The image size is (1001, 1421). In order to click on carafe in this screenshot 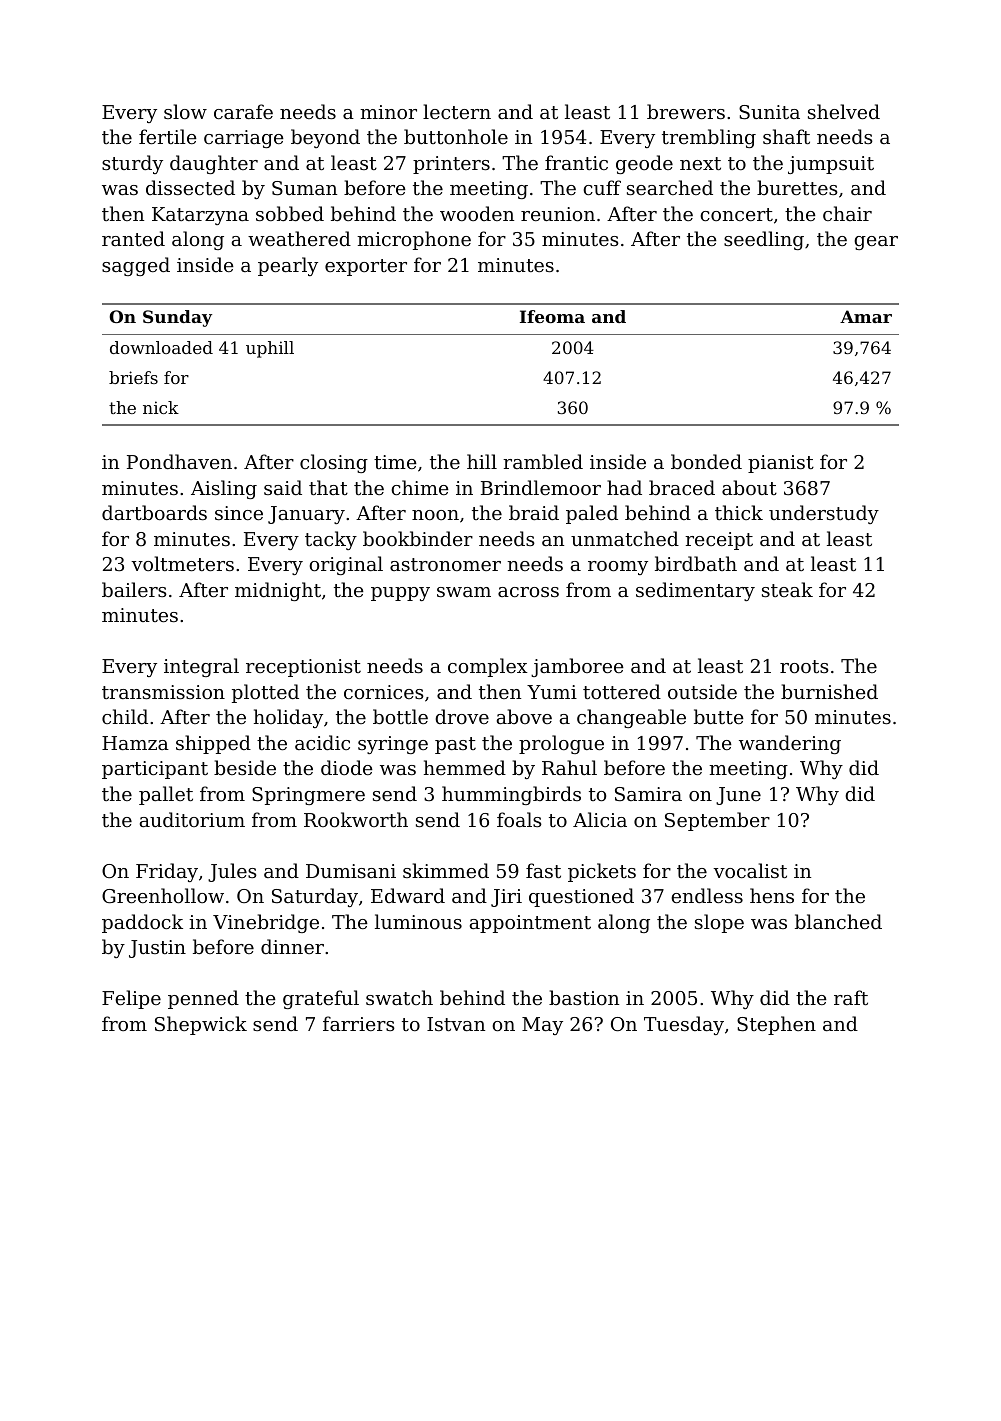, I will do `click(243, 111)`.
